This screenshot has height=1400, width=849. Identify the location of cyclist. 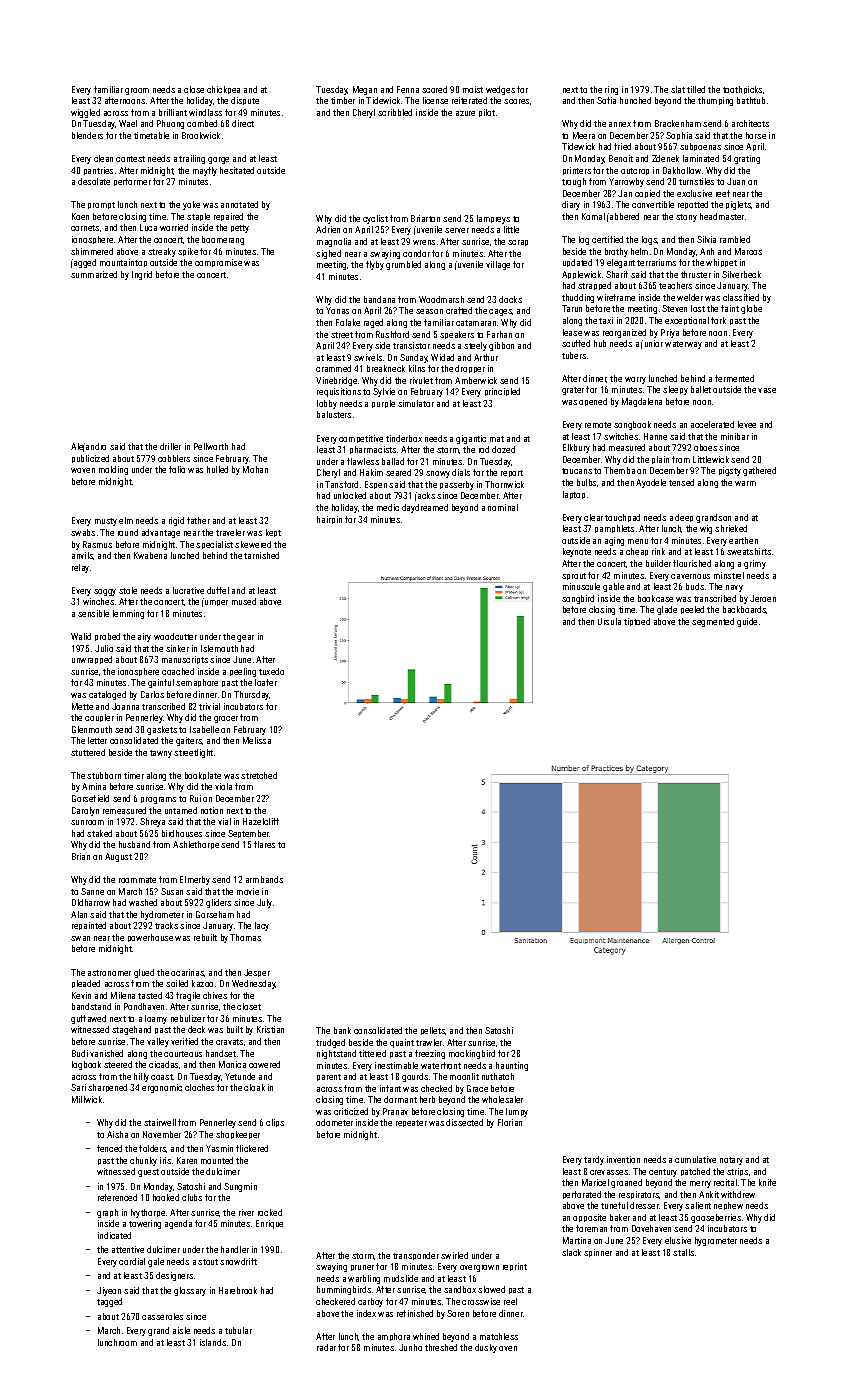
(375, 219).
